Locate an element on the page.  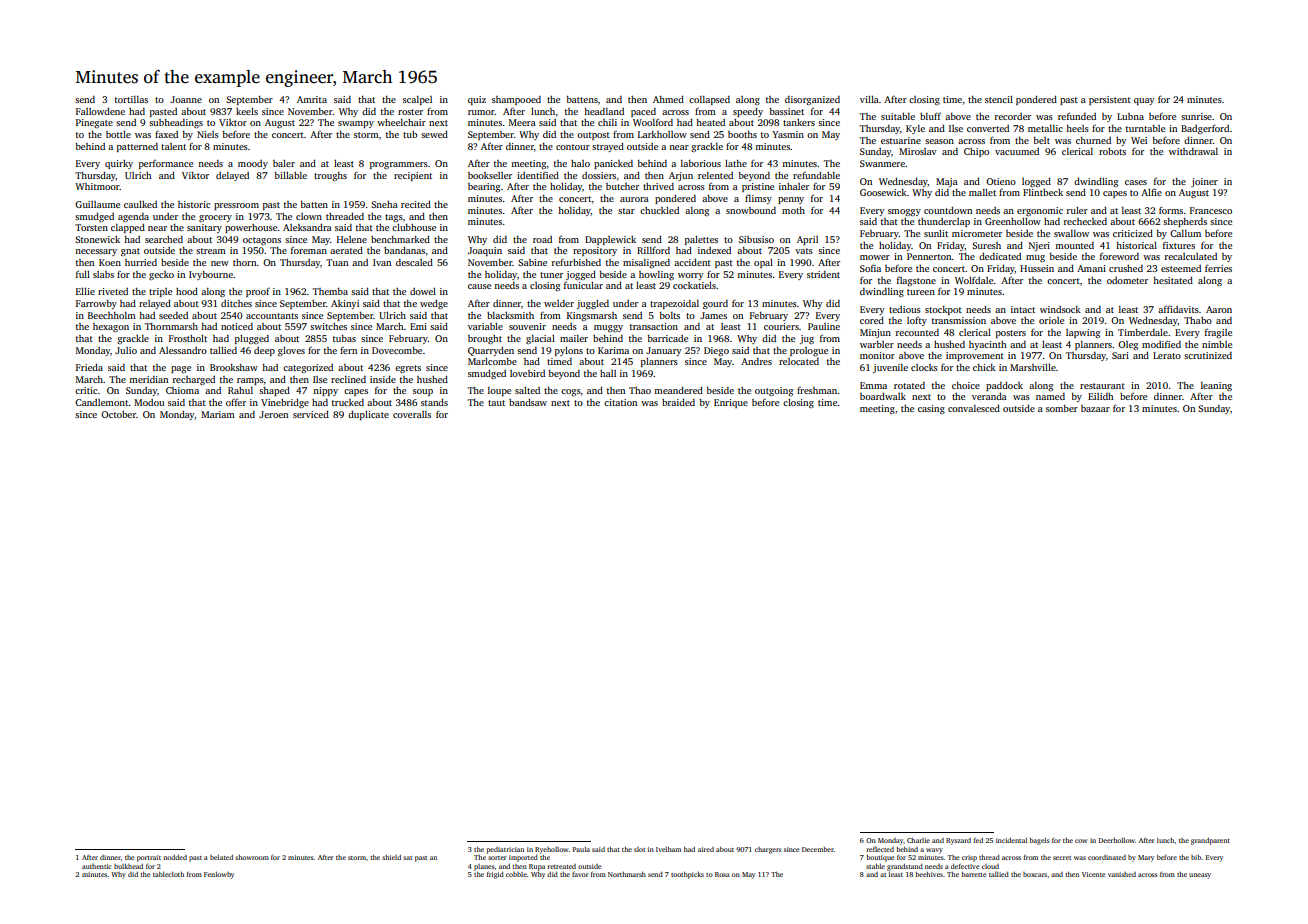
benchmarked is located at coordinates (400, 239).
